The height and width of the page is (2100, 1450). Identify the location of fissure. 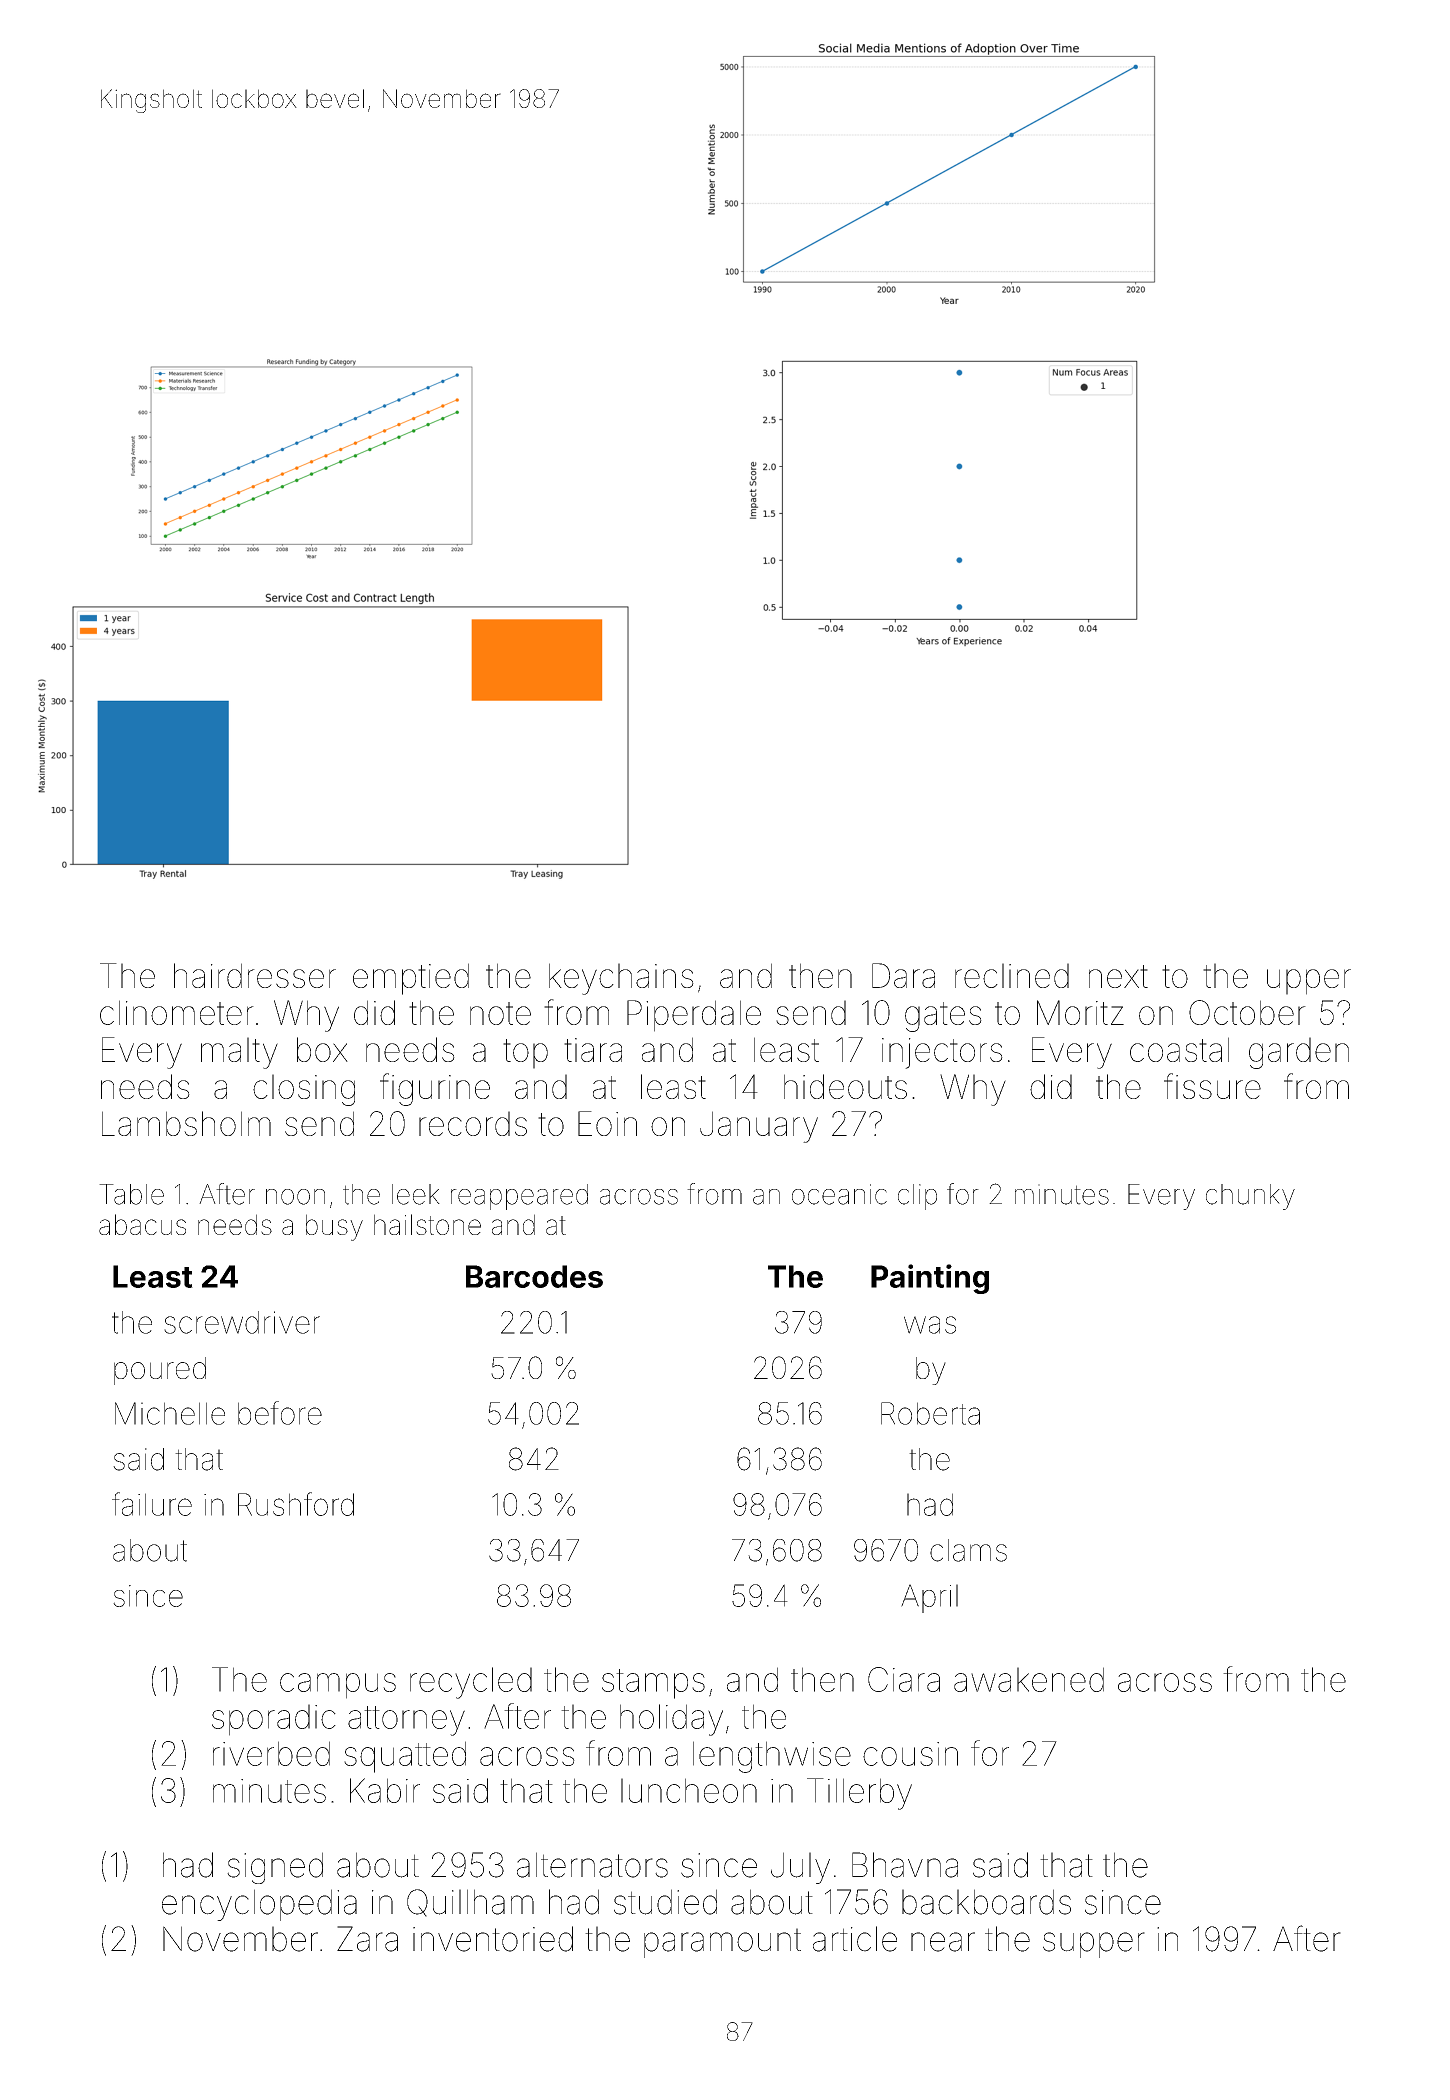
(1212, 1086).
